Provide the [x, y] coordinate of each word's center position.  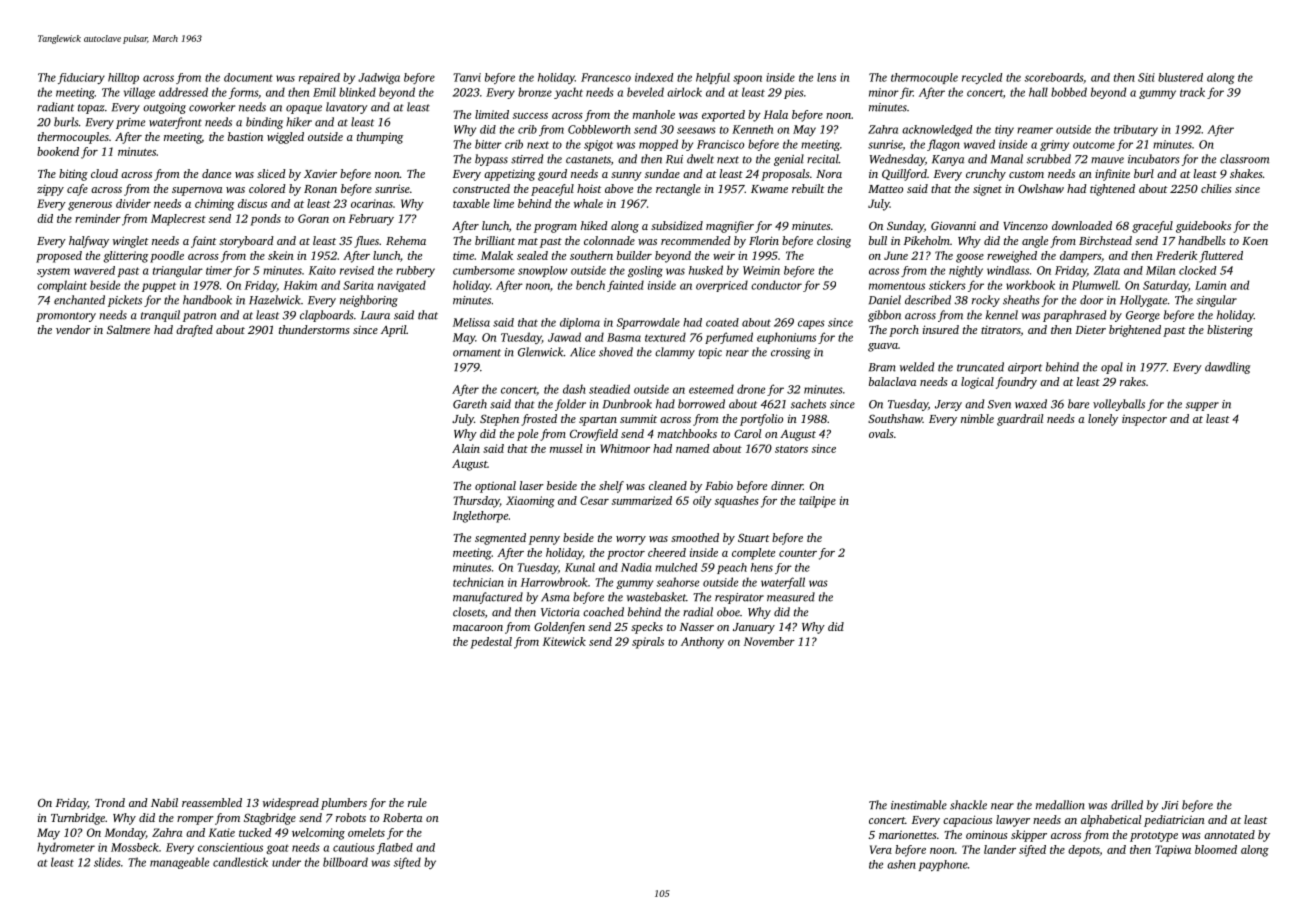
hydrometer [66, 848]
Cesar [594, 500]
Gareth [470, 404]
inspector [1144, 420]
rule [417, 802]
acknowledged [937, 130]
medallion [1060, 805]
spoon [747, 79]
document [248, 77]
